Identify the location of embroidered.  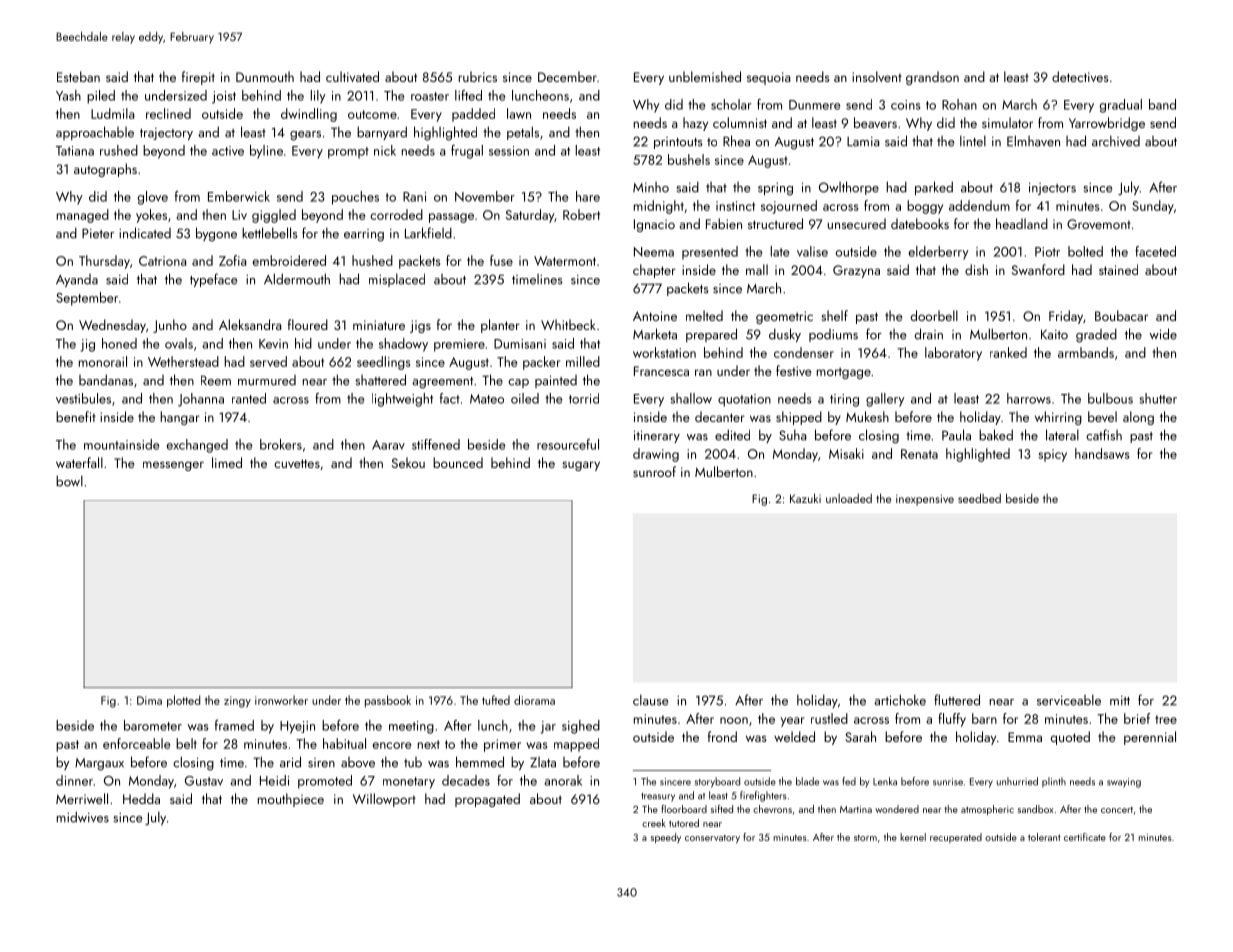
(289, 260).
